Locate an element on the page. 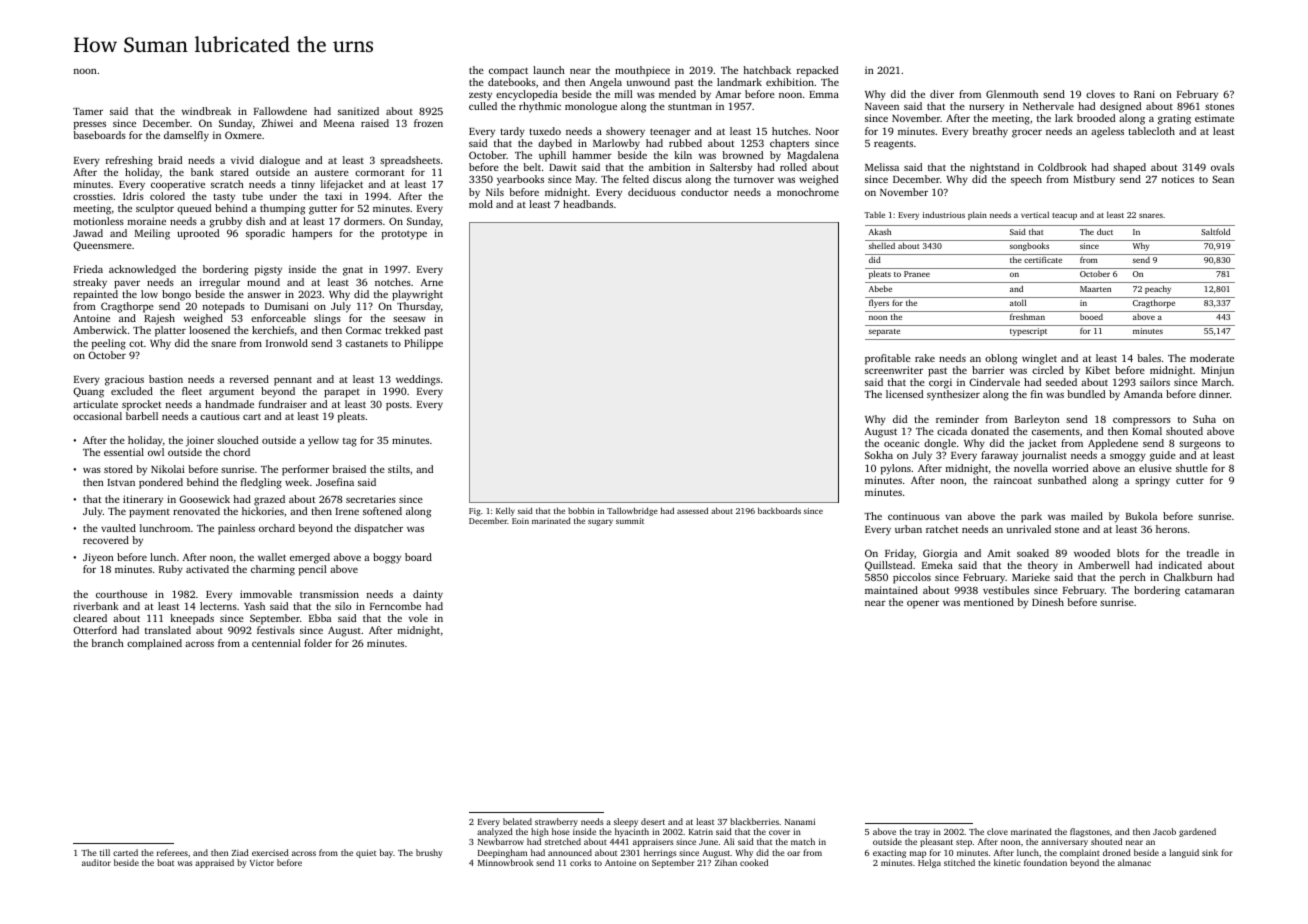 The height and width of the document is (924, 1308). folder is located at coordinates (318, 643).
